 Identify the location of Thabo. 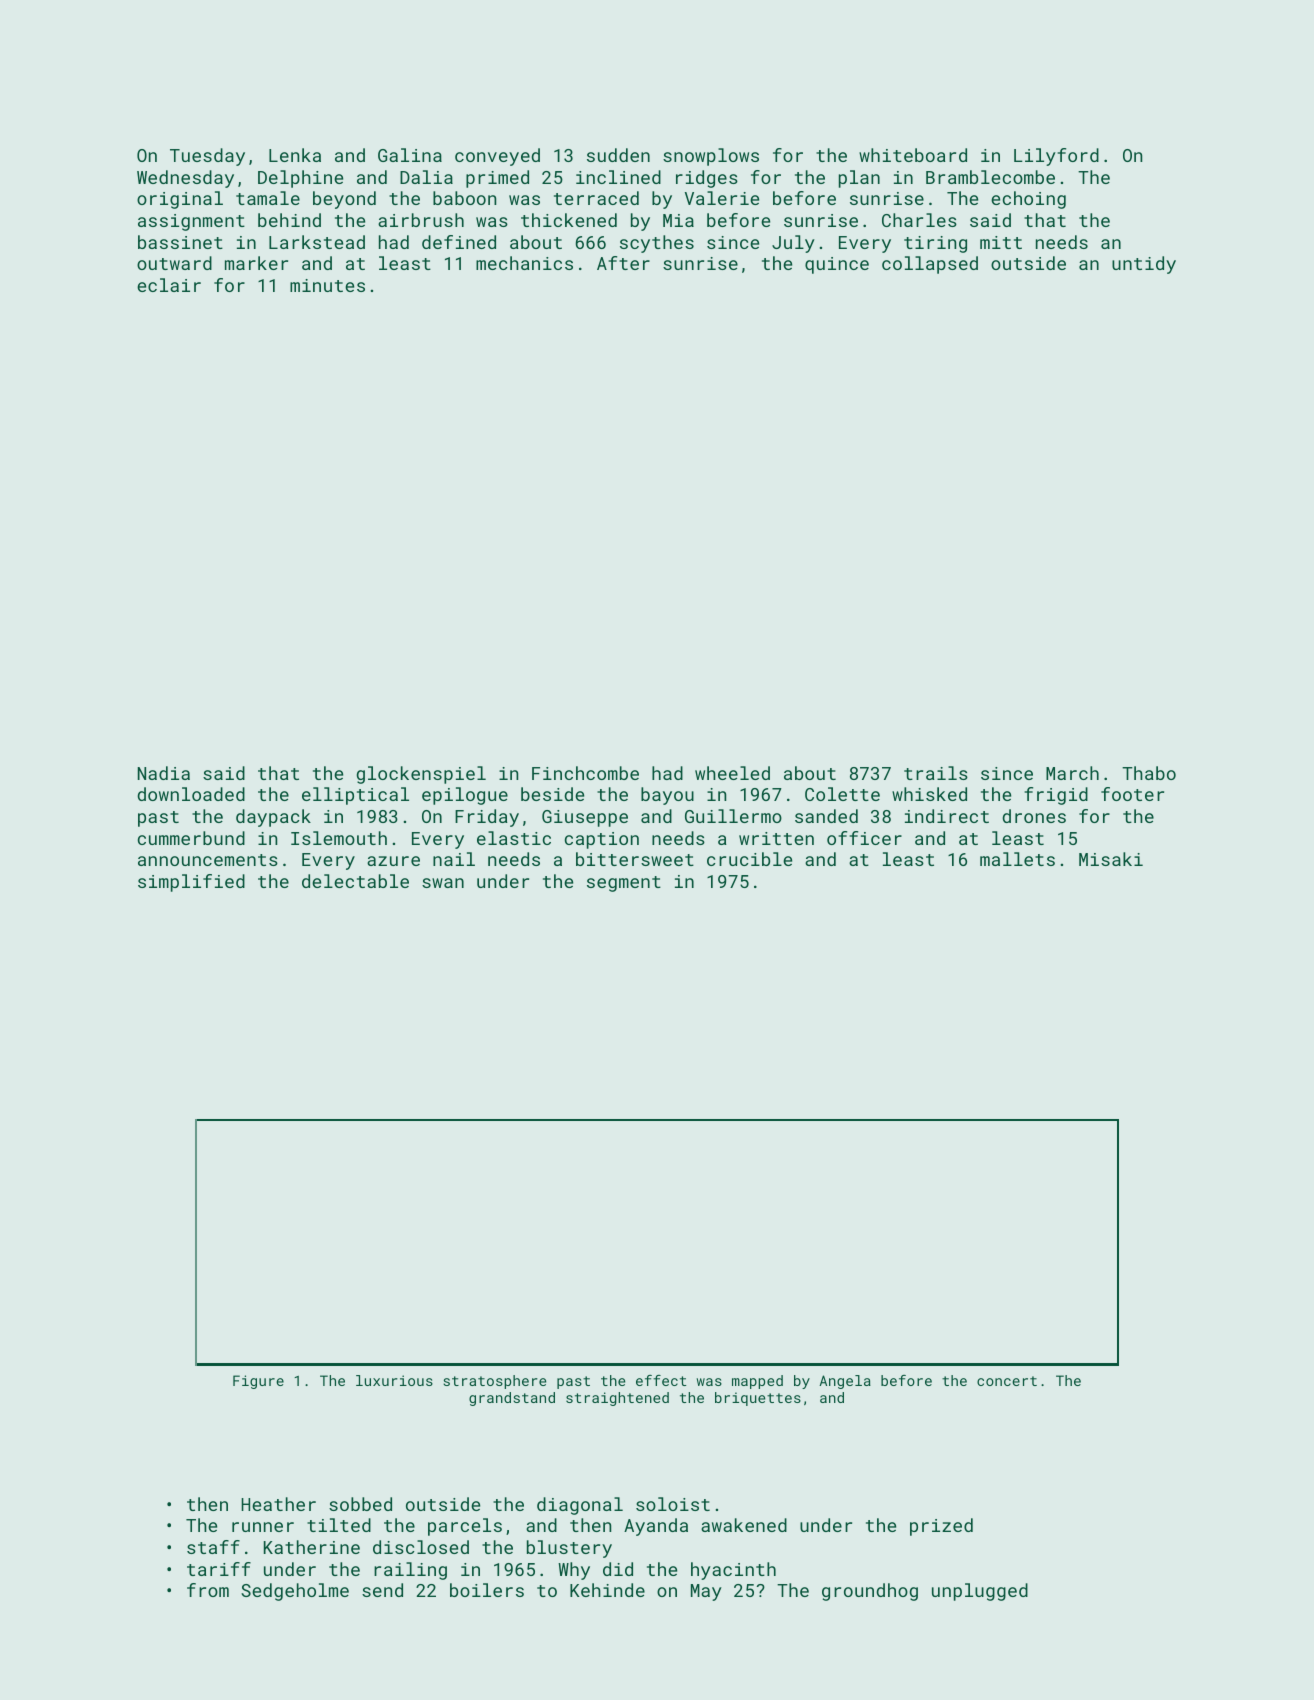
(1149, 773).
